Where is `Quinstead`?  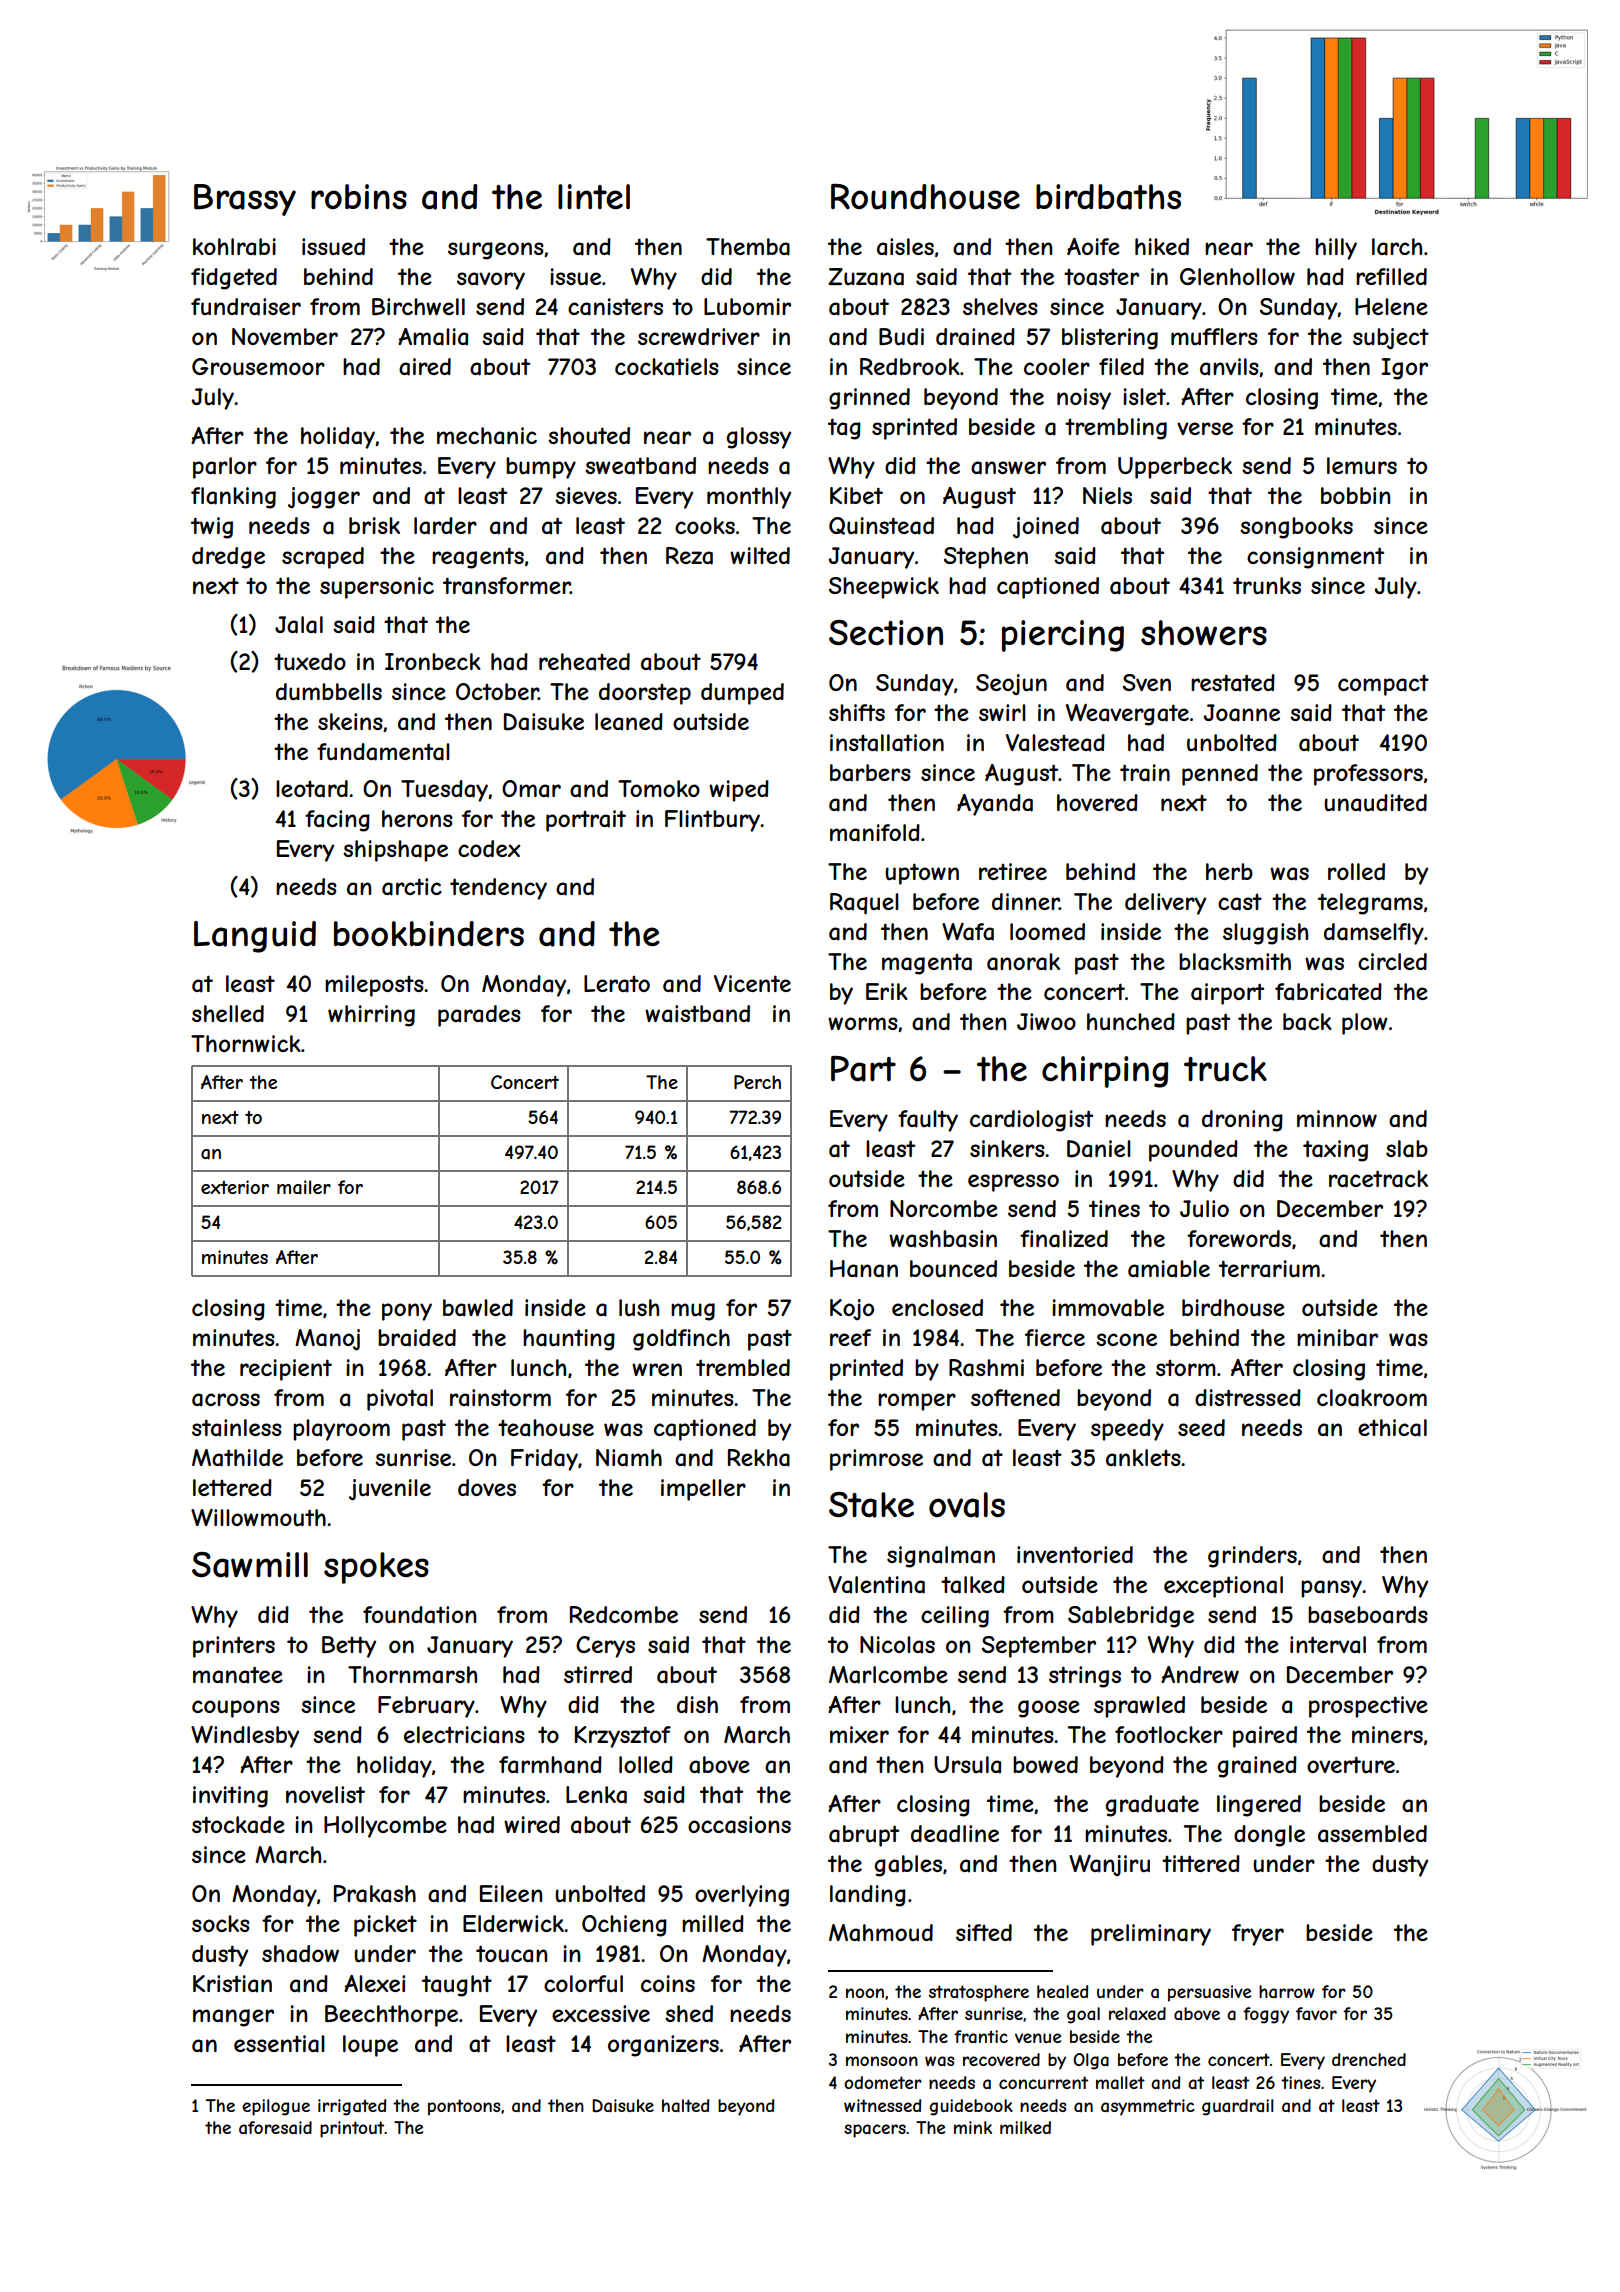
Quinstead is located at coordinates (881, 526).
